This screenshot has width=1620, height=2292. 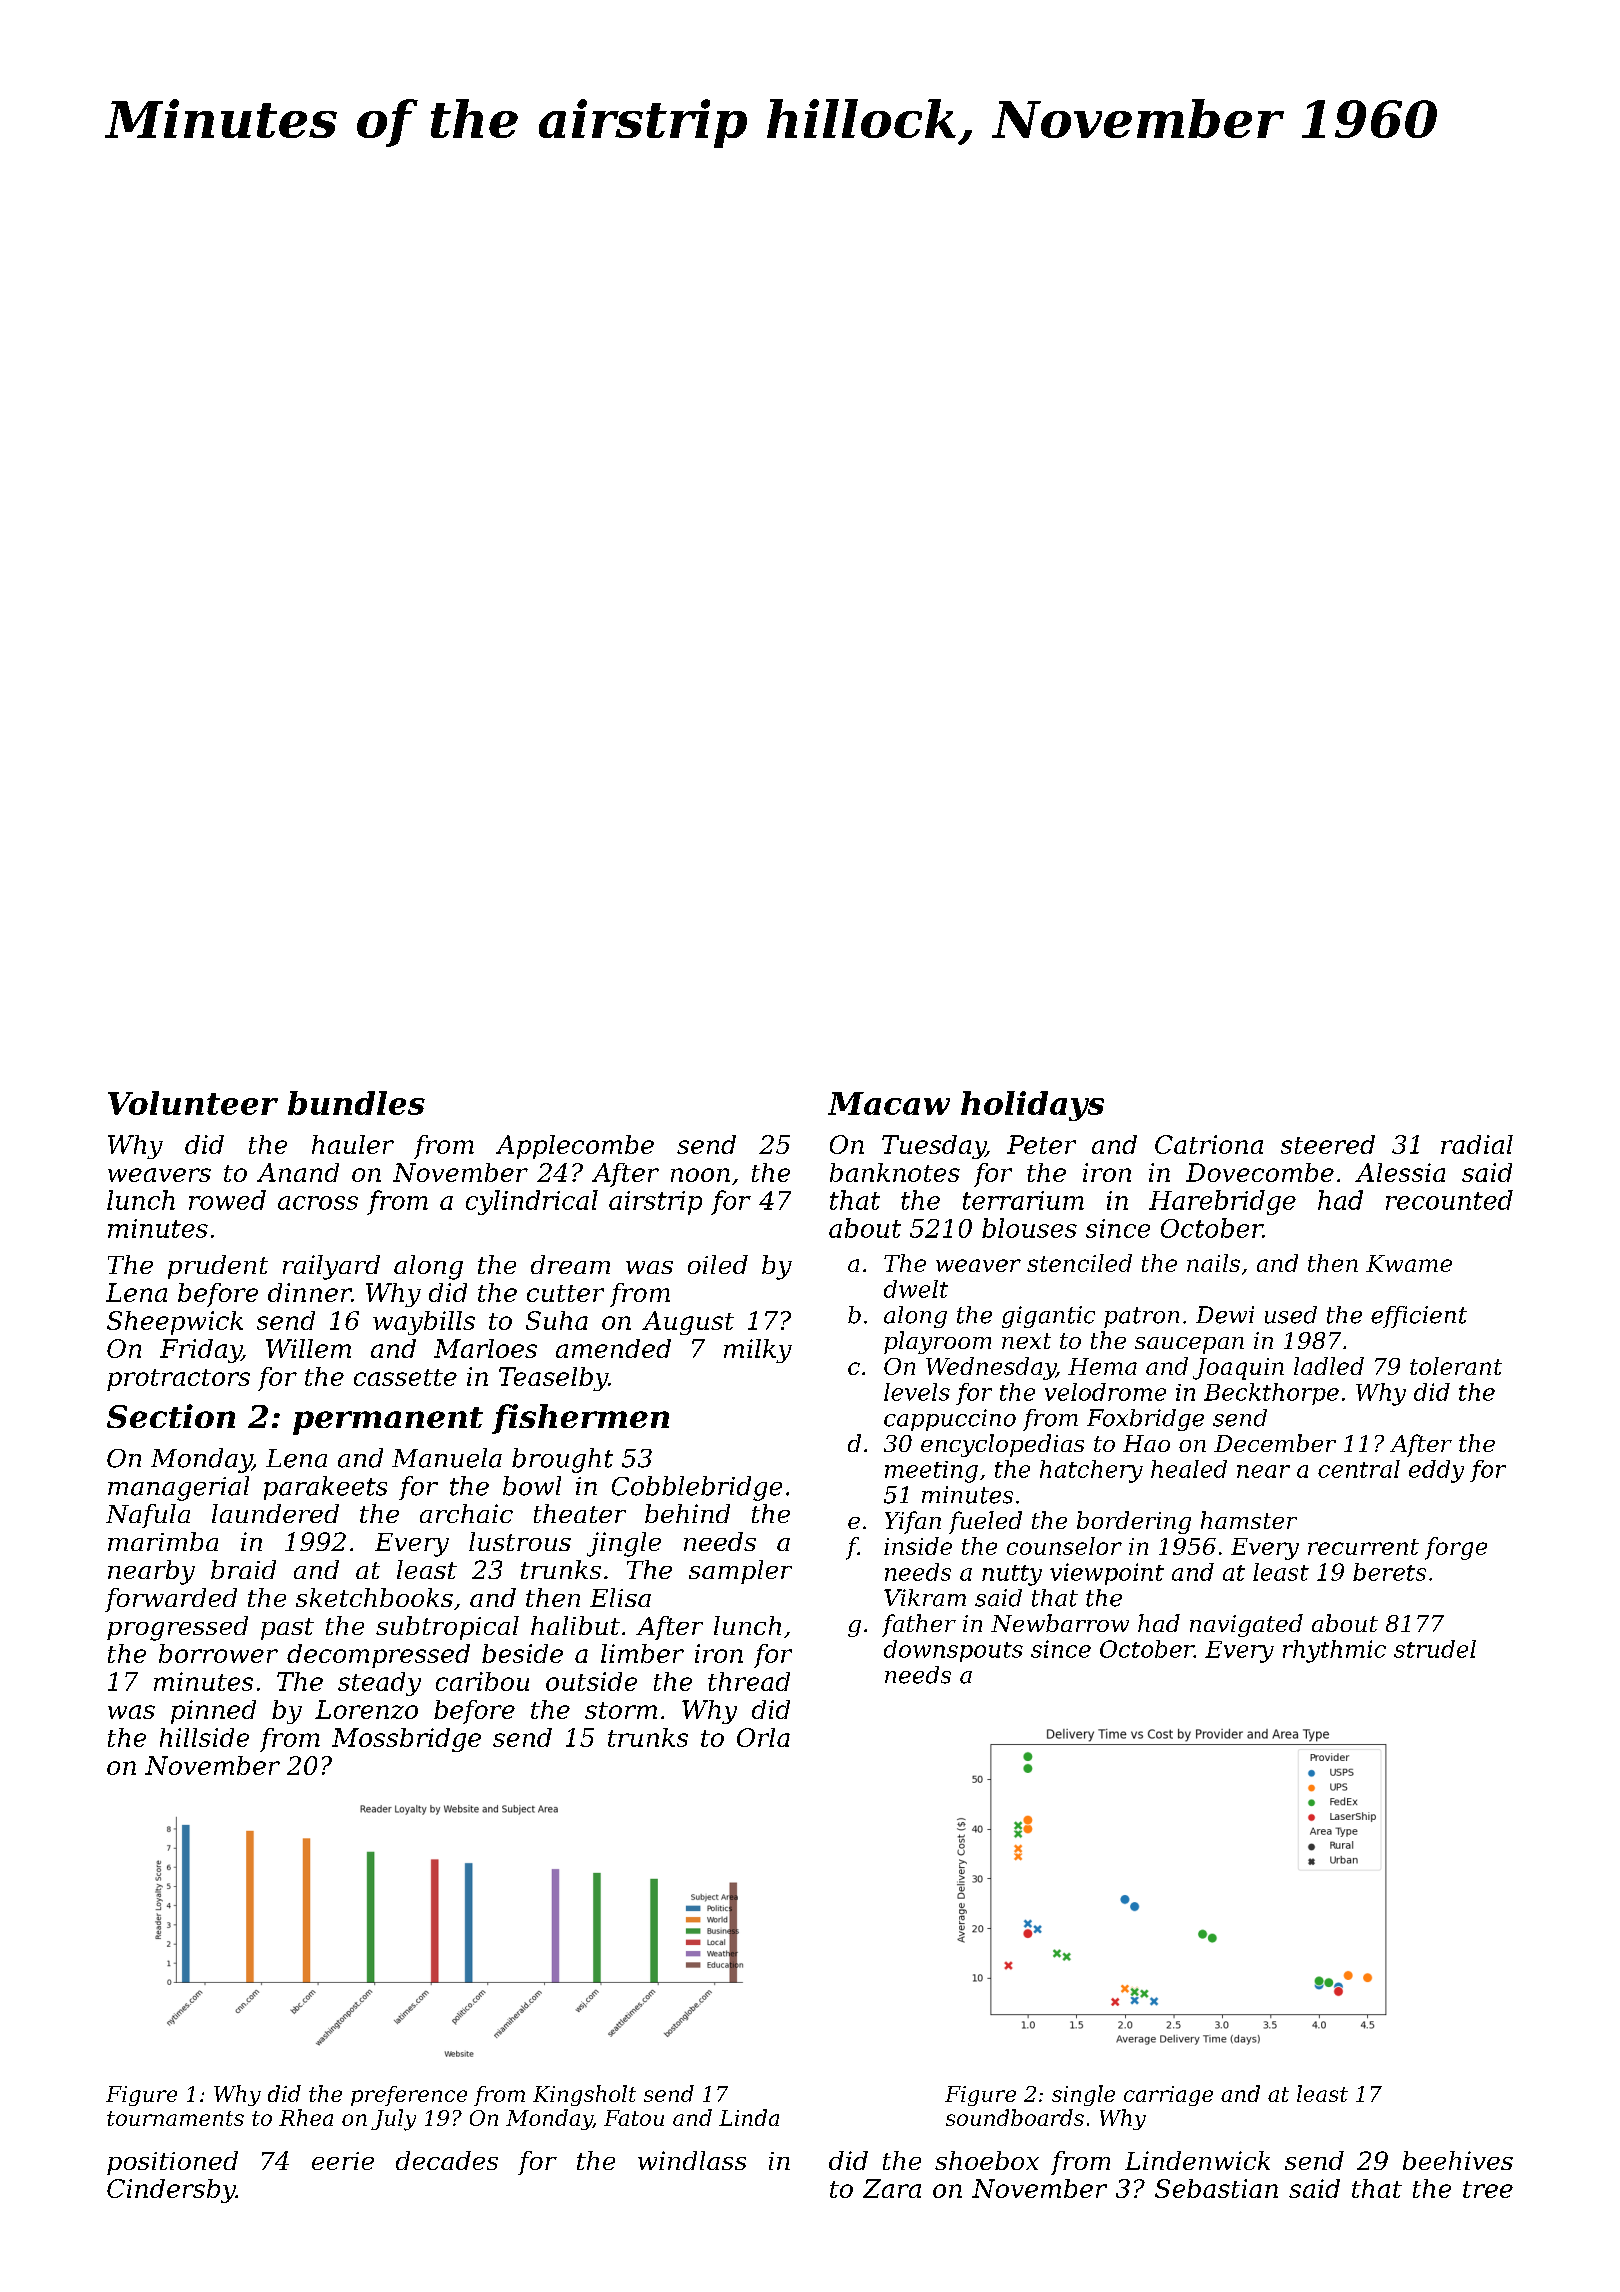 I want to click on noon, so click(x=700, y=1175).
